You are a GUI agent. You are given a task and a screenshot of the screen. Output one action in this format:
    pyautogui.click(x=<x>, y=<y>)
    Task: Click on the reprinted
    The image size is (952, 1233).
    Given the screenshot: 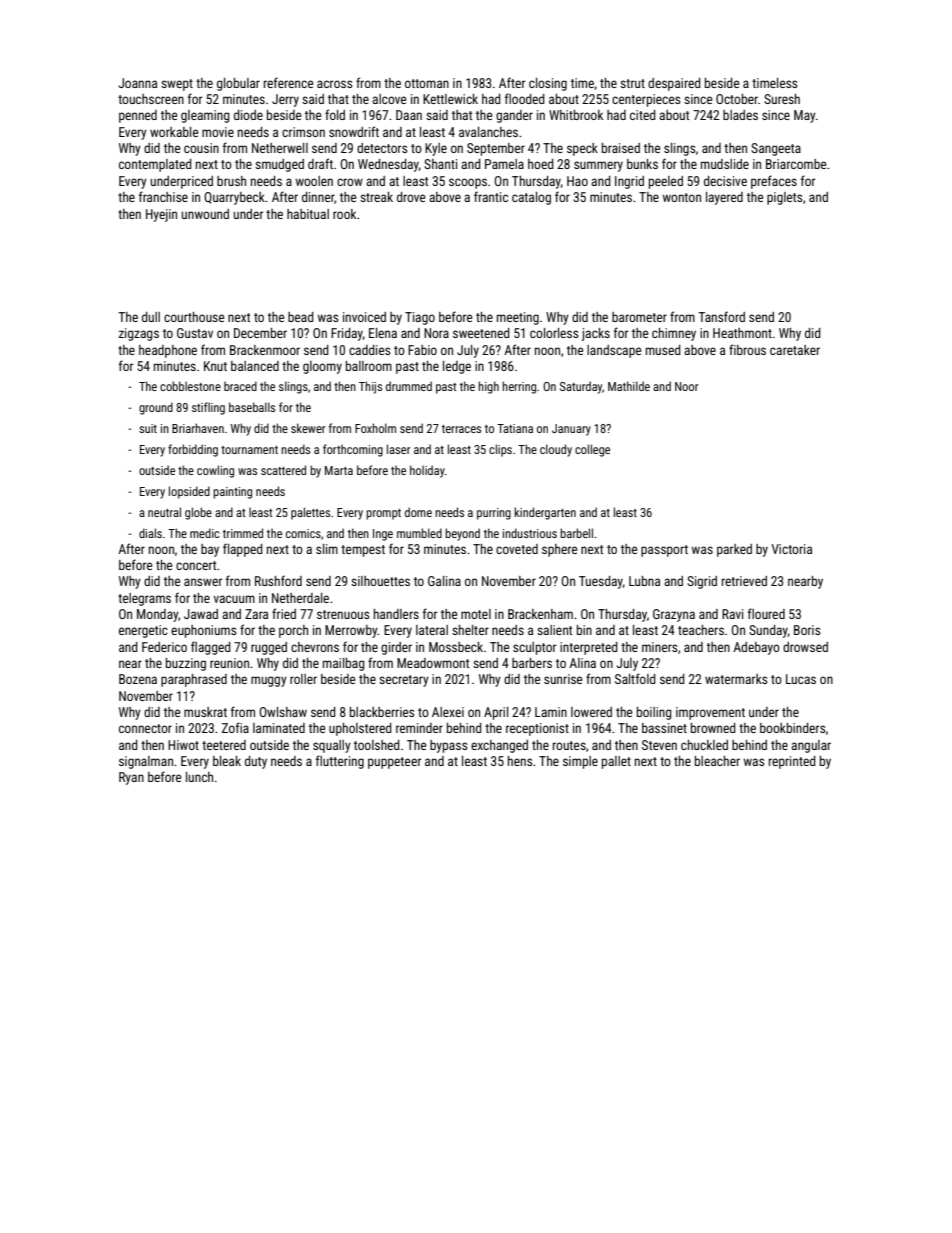 What is the action you would take?
    pyautogui.click(x=792, y=762)
